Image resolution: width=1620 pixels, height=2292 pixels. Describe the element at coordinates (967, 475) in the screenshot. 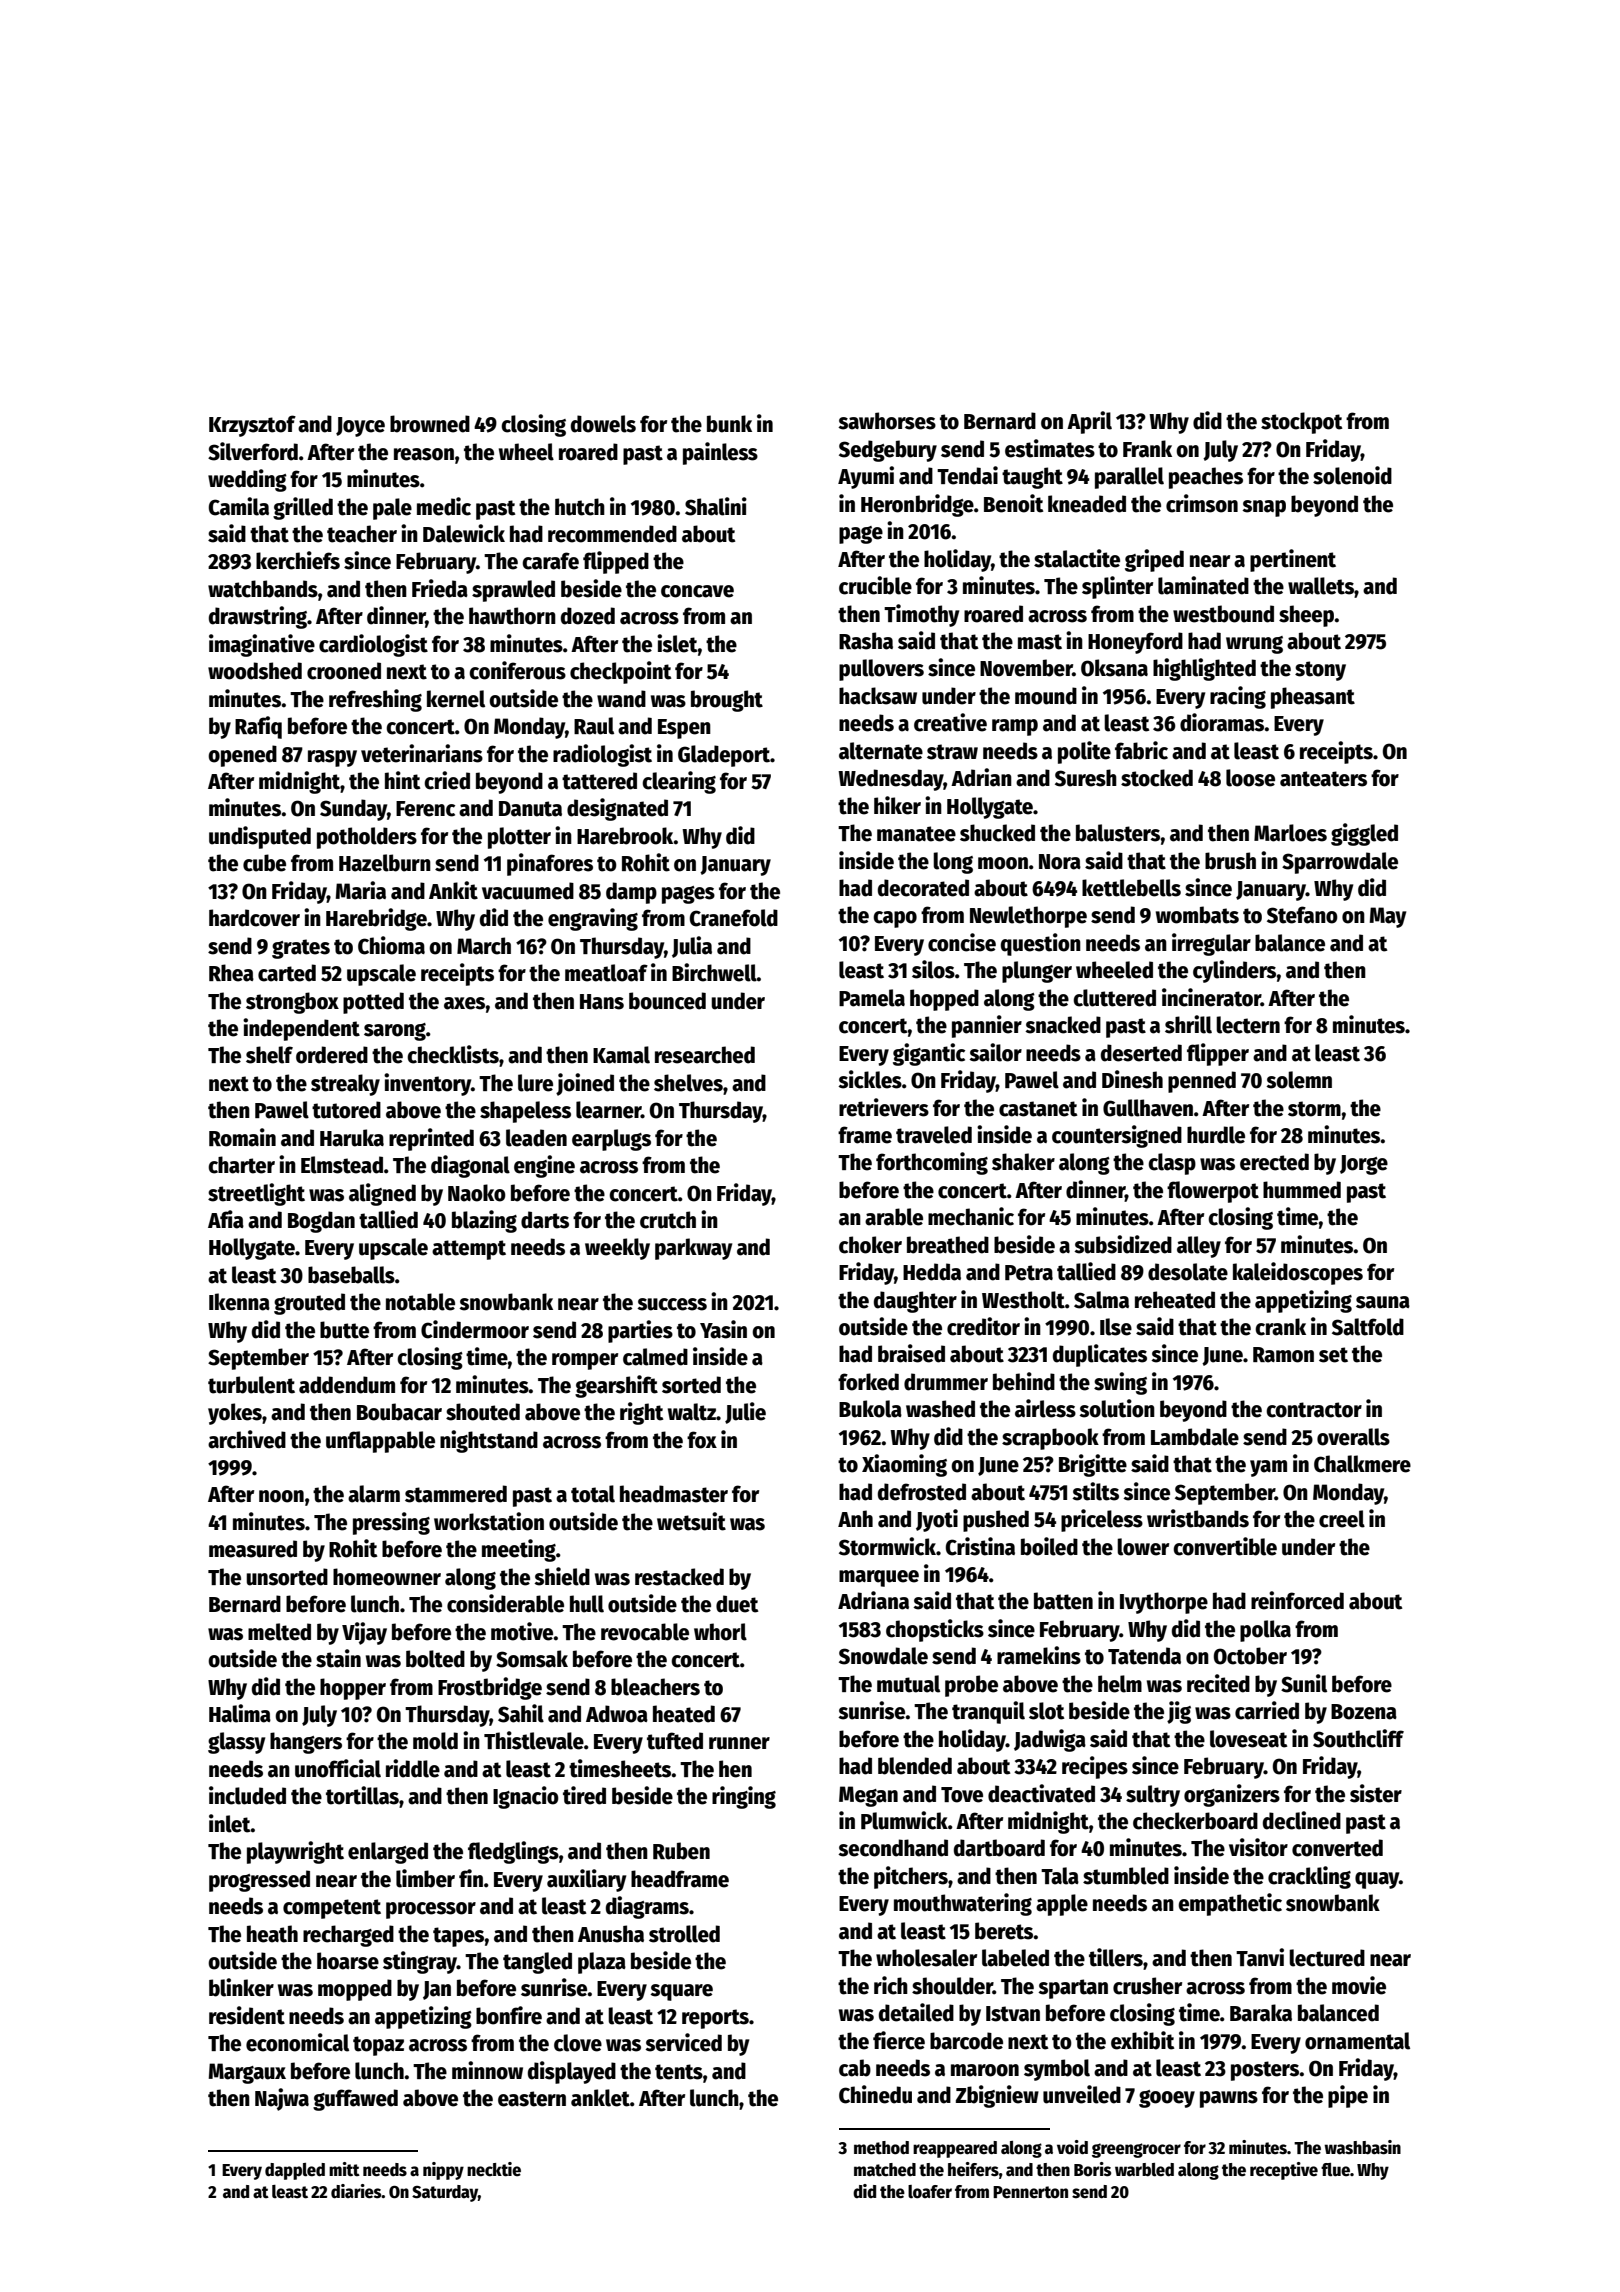

I see `Tendai` at that location.
